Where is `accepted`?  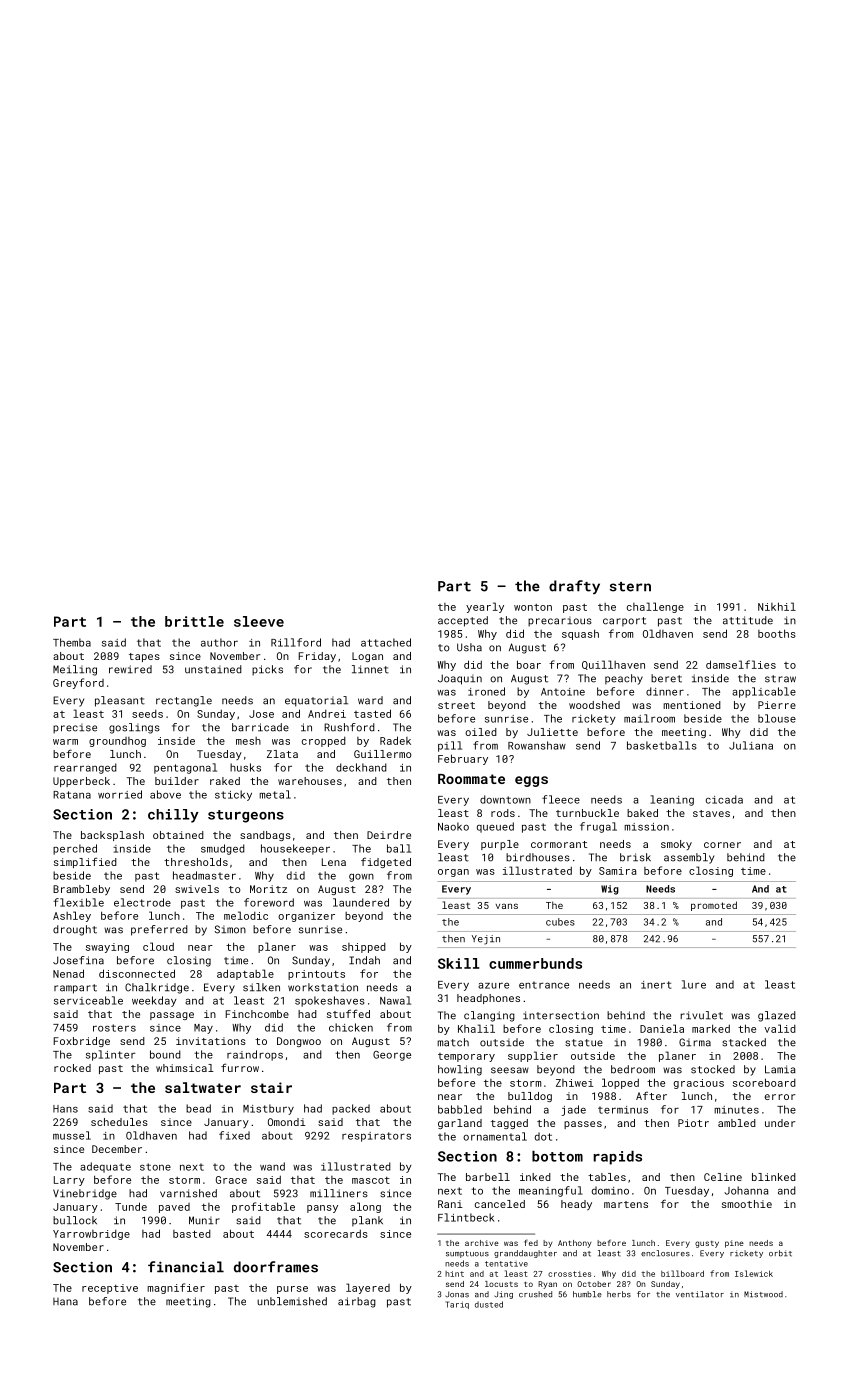
accepted is located at coordinates (463, 621).
